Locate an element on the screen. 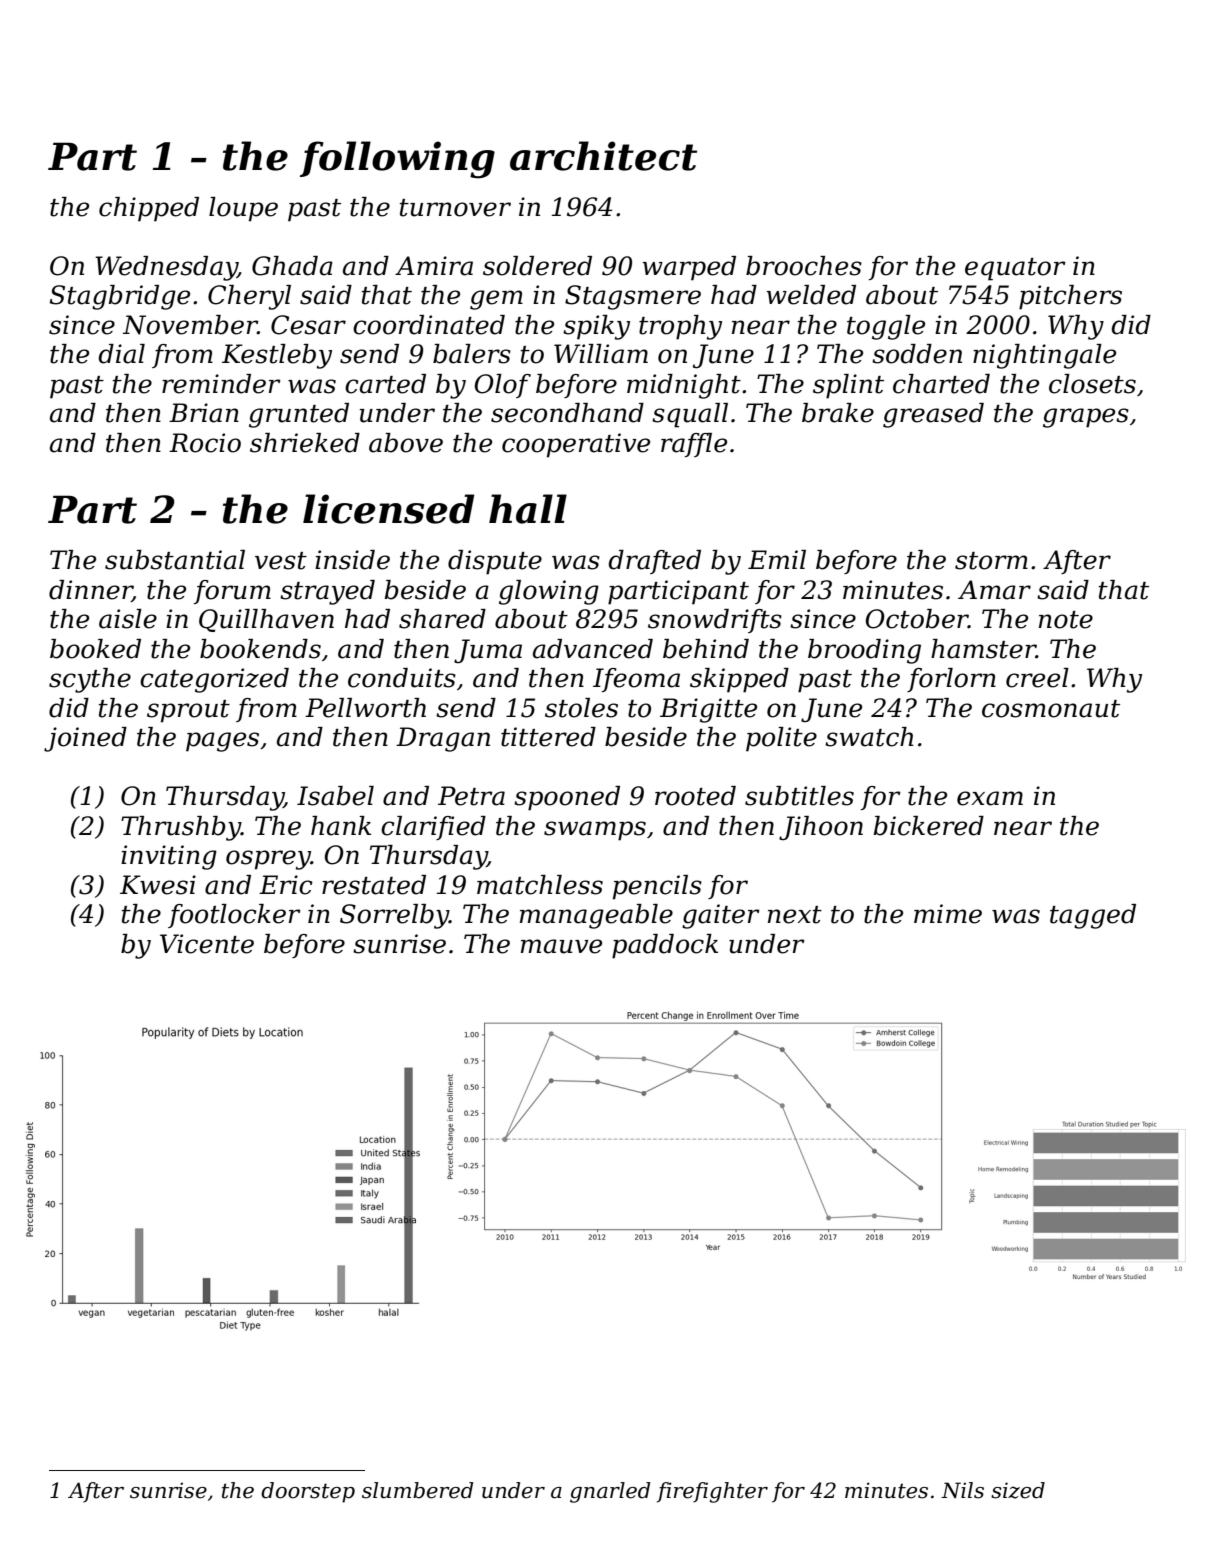 The height and width of the screenshot is (1568, 1212). doorstep is located at coordinates (308, 1492).
